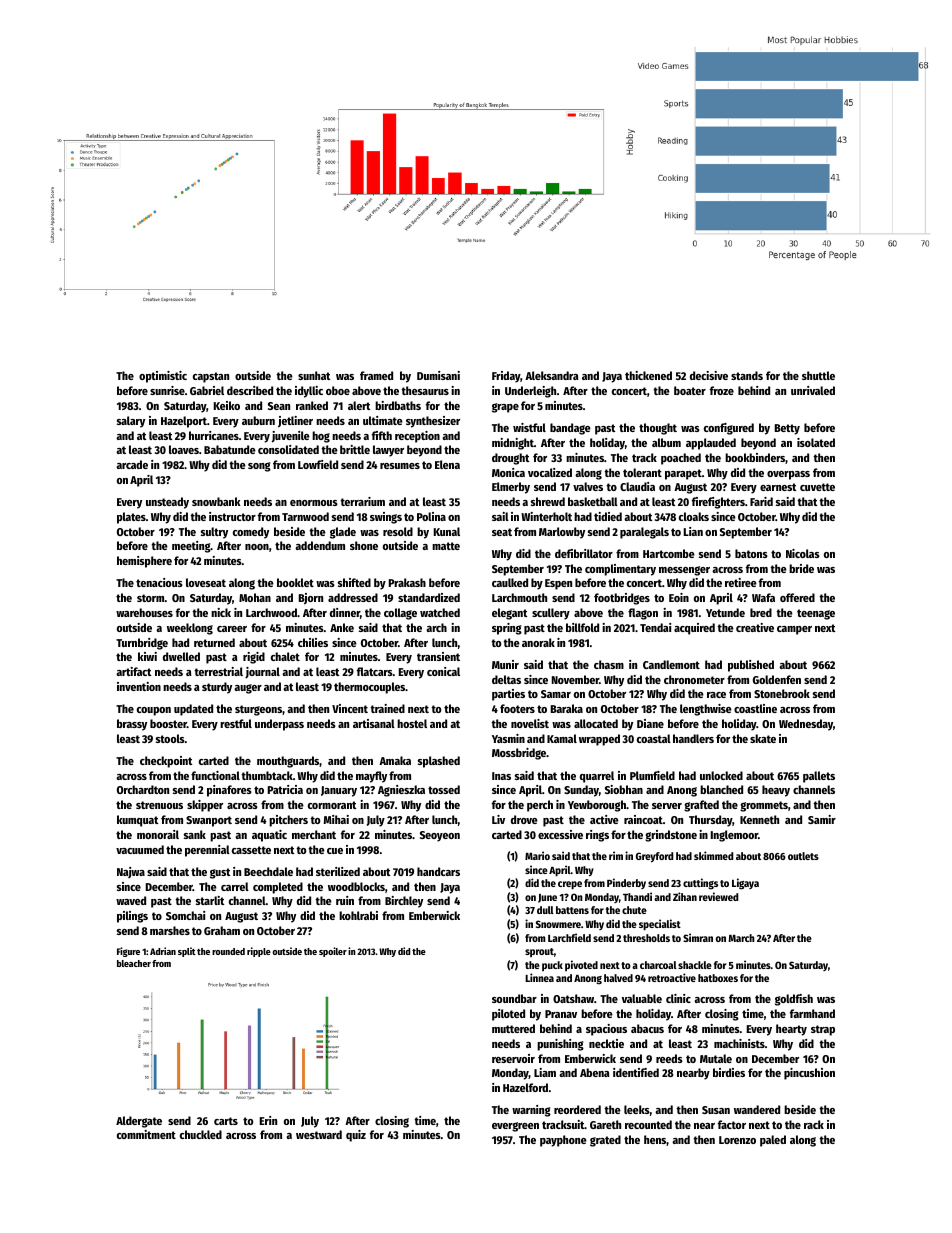  I want to click on sprout, so click(539, 952).
